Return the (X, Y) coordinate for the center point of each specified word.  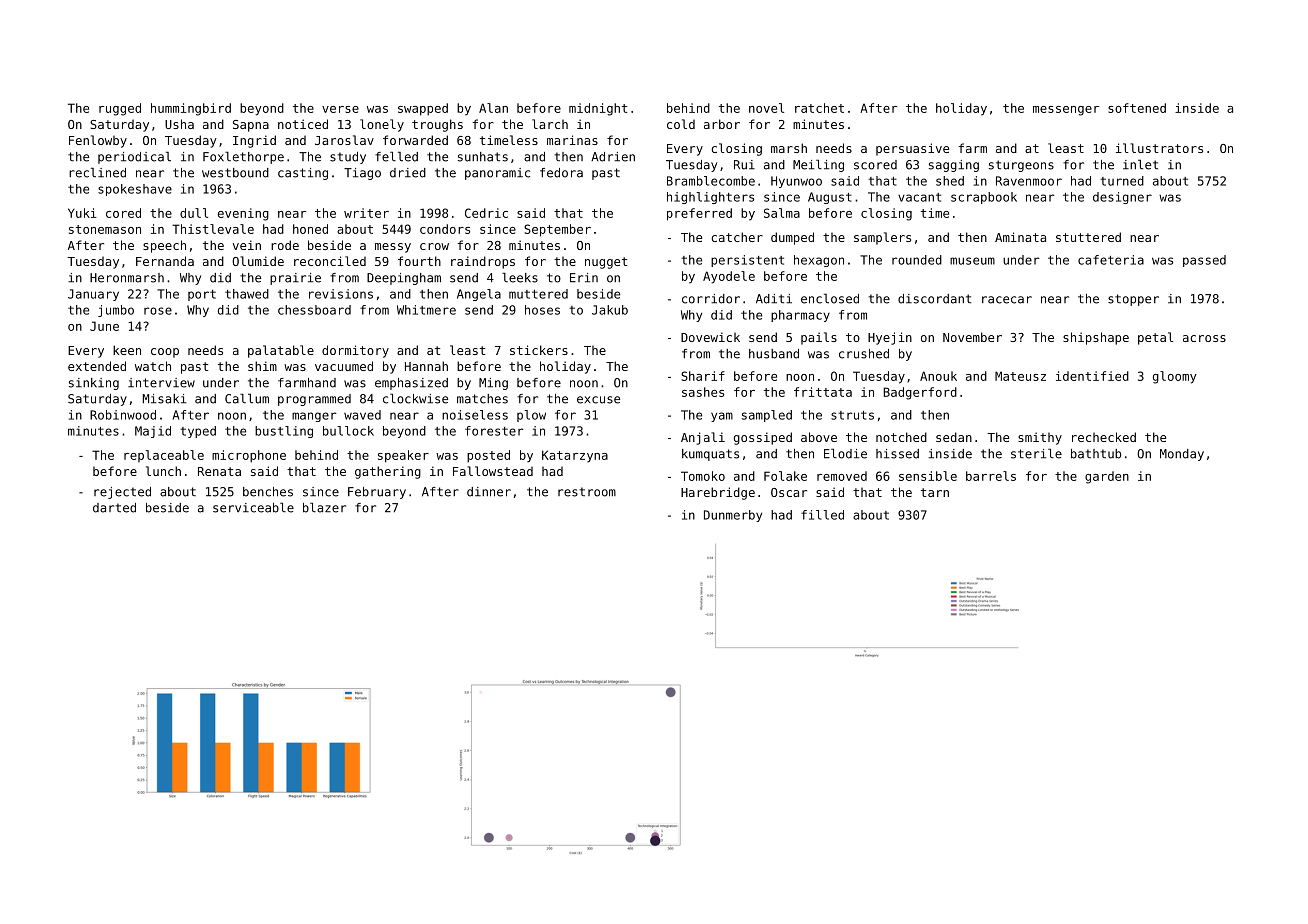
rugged (120, 109)
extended (97, 366)
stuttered (1088, 237)
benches (268, 492)
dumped (792, 238)
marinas (572, 140)
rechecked (1104, 437)
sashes (703, 392)
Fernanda (165, 261)
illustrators (1159, 148)
